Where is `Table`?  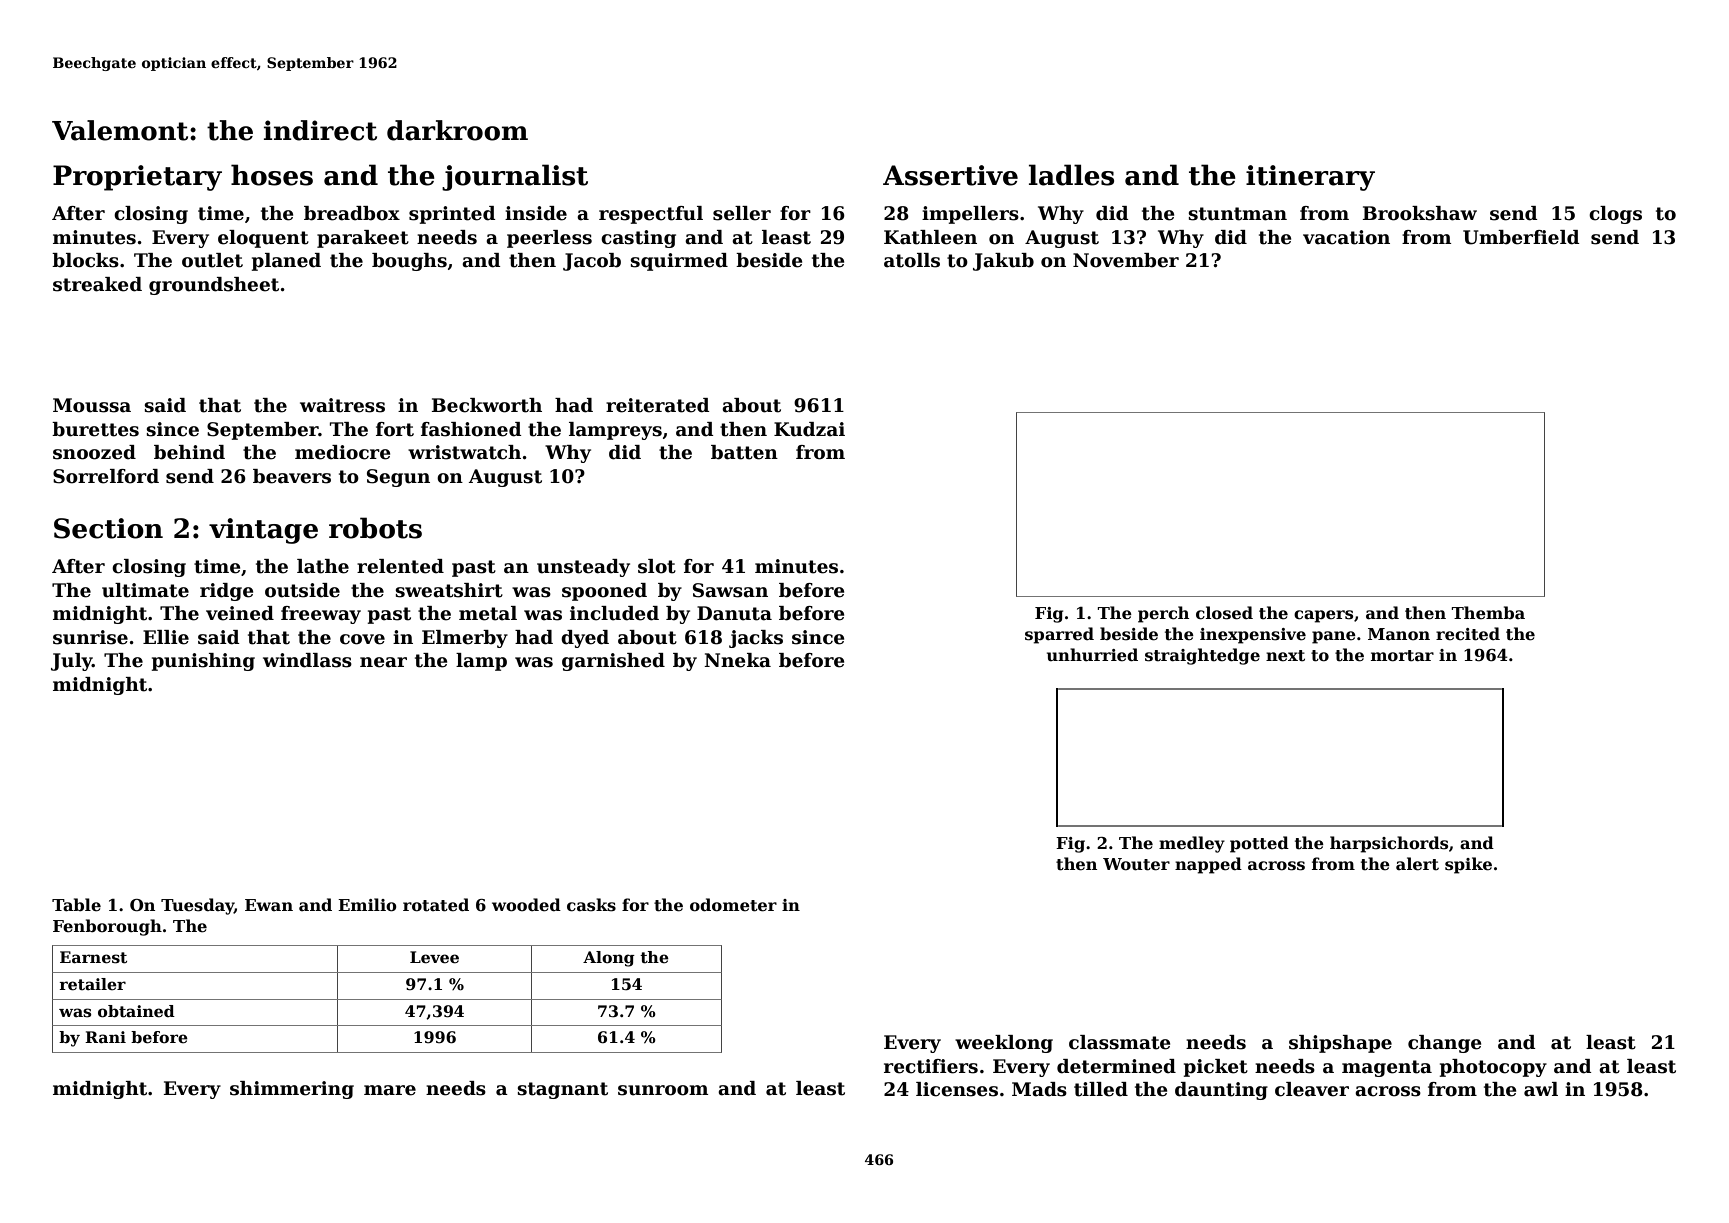
Table is located at coordinates (76, 905).
